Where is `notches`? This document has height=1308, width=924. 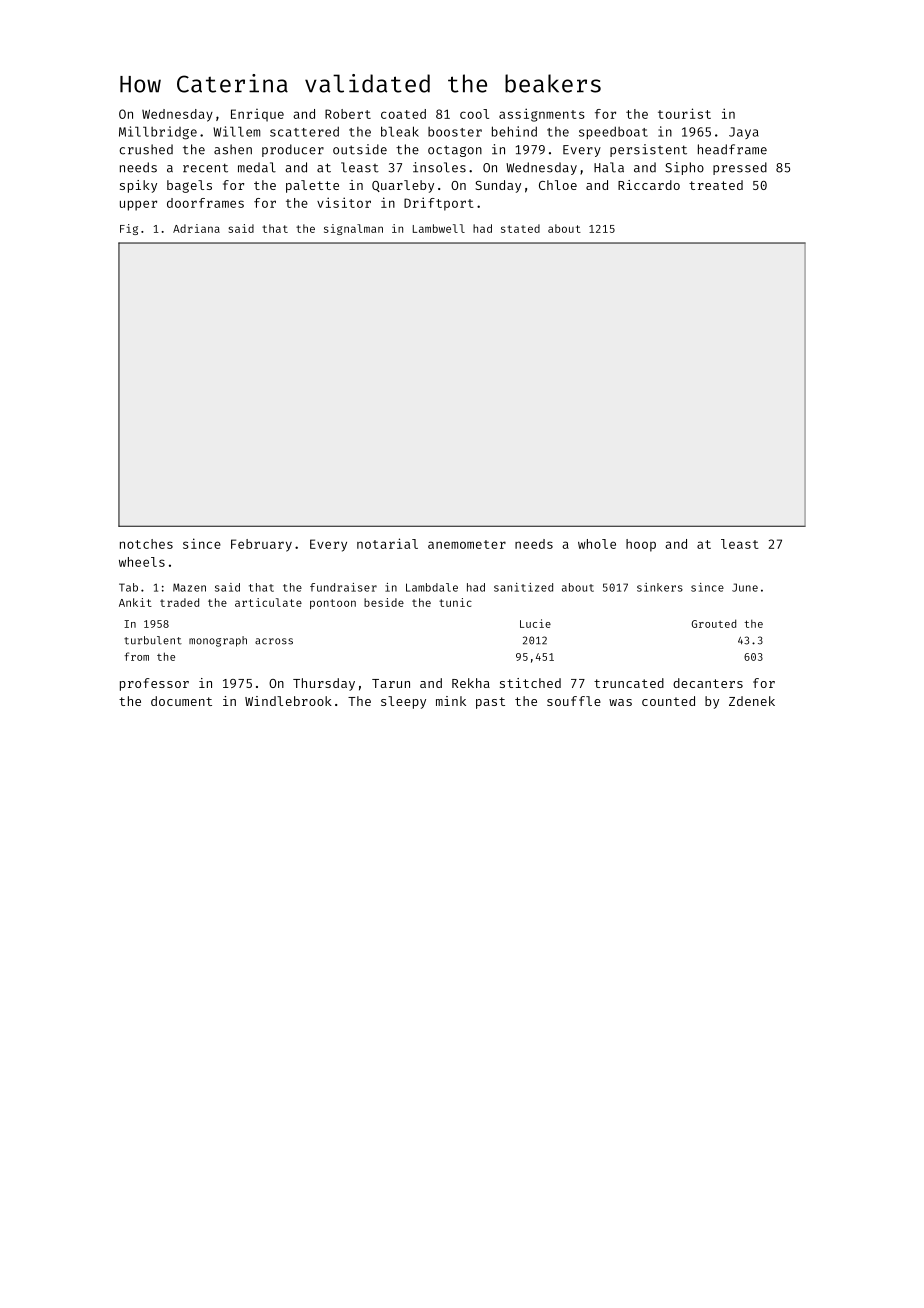
notches is located at coordinates (146, 544).
